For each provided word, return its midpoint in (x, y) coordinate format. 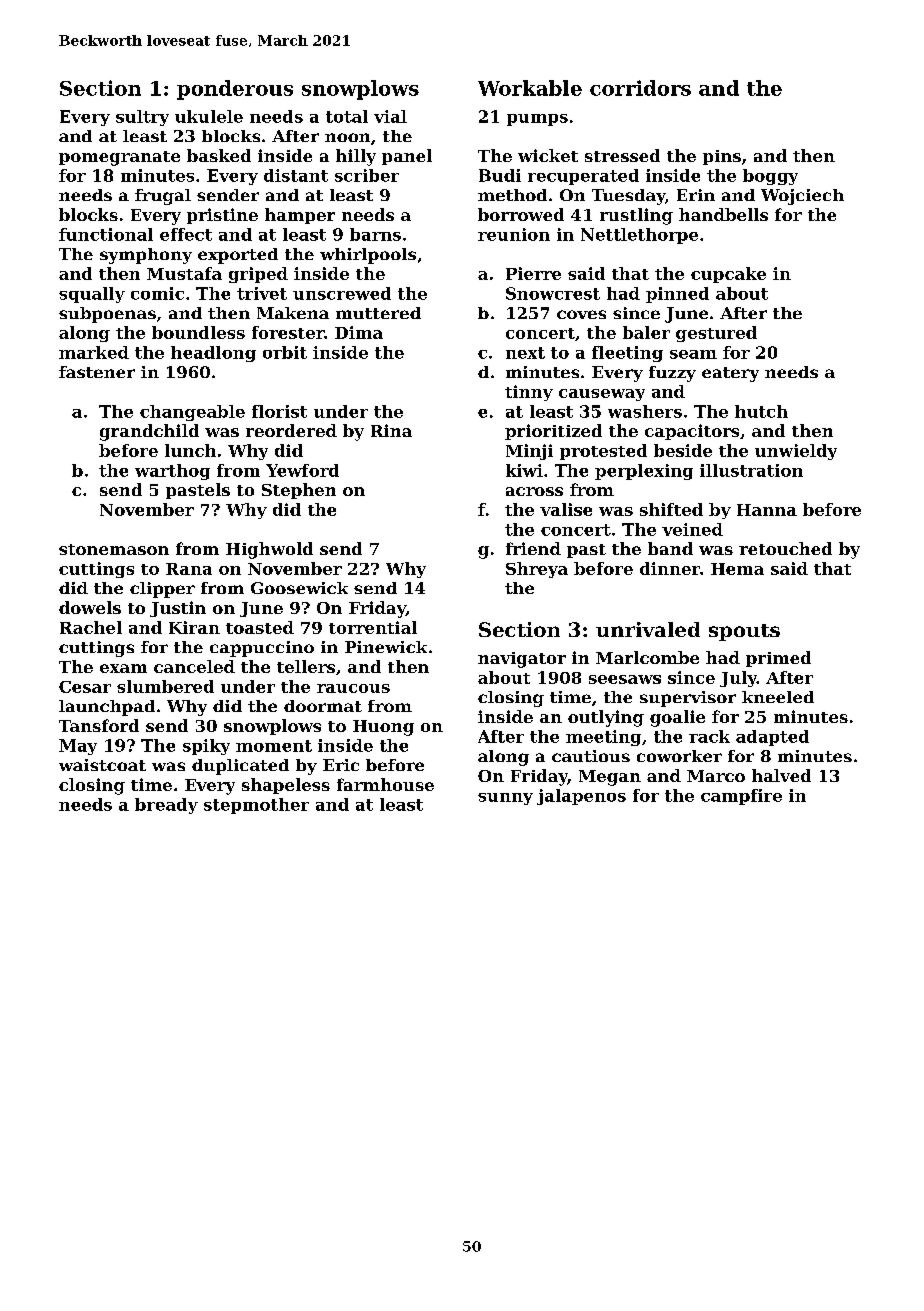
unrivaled (648, 629)
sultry (142, 118)
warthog (172, 472)
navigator (522, 660)
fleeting (627, 354)
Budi (500, 175)
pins (722, 157)
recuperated (583, 177)
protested (603, 452)
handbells (723, 214)
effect (186, 234)
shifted (671, 509)
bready (166, 806)
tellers (306, 666)
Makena (293, 313)
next (525, 353)
